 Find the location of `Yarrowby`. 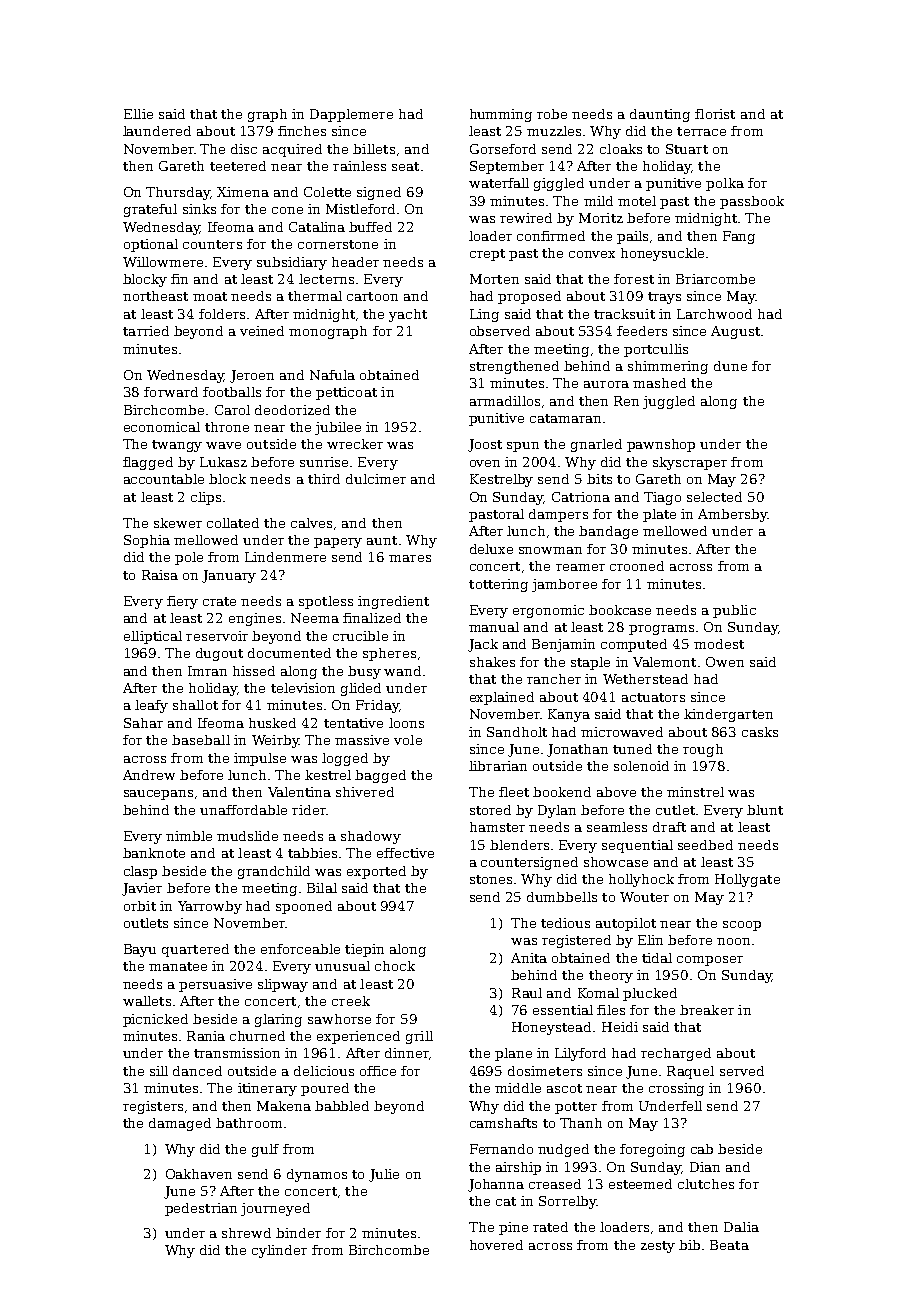

Yarrowby is located at coordinates (210, 907).
